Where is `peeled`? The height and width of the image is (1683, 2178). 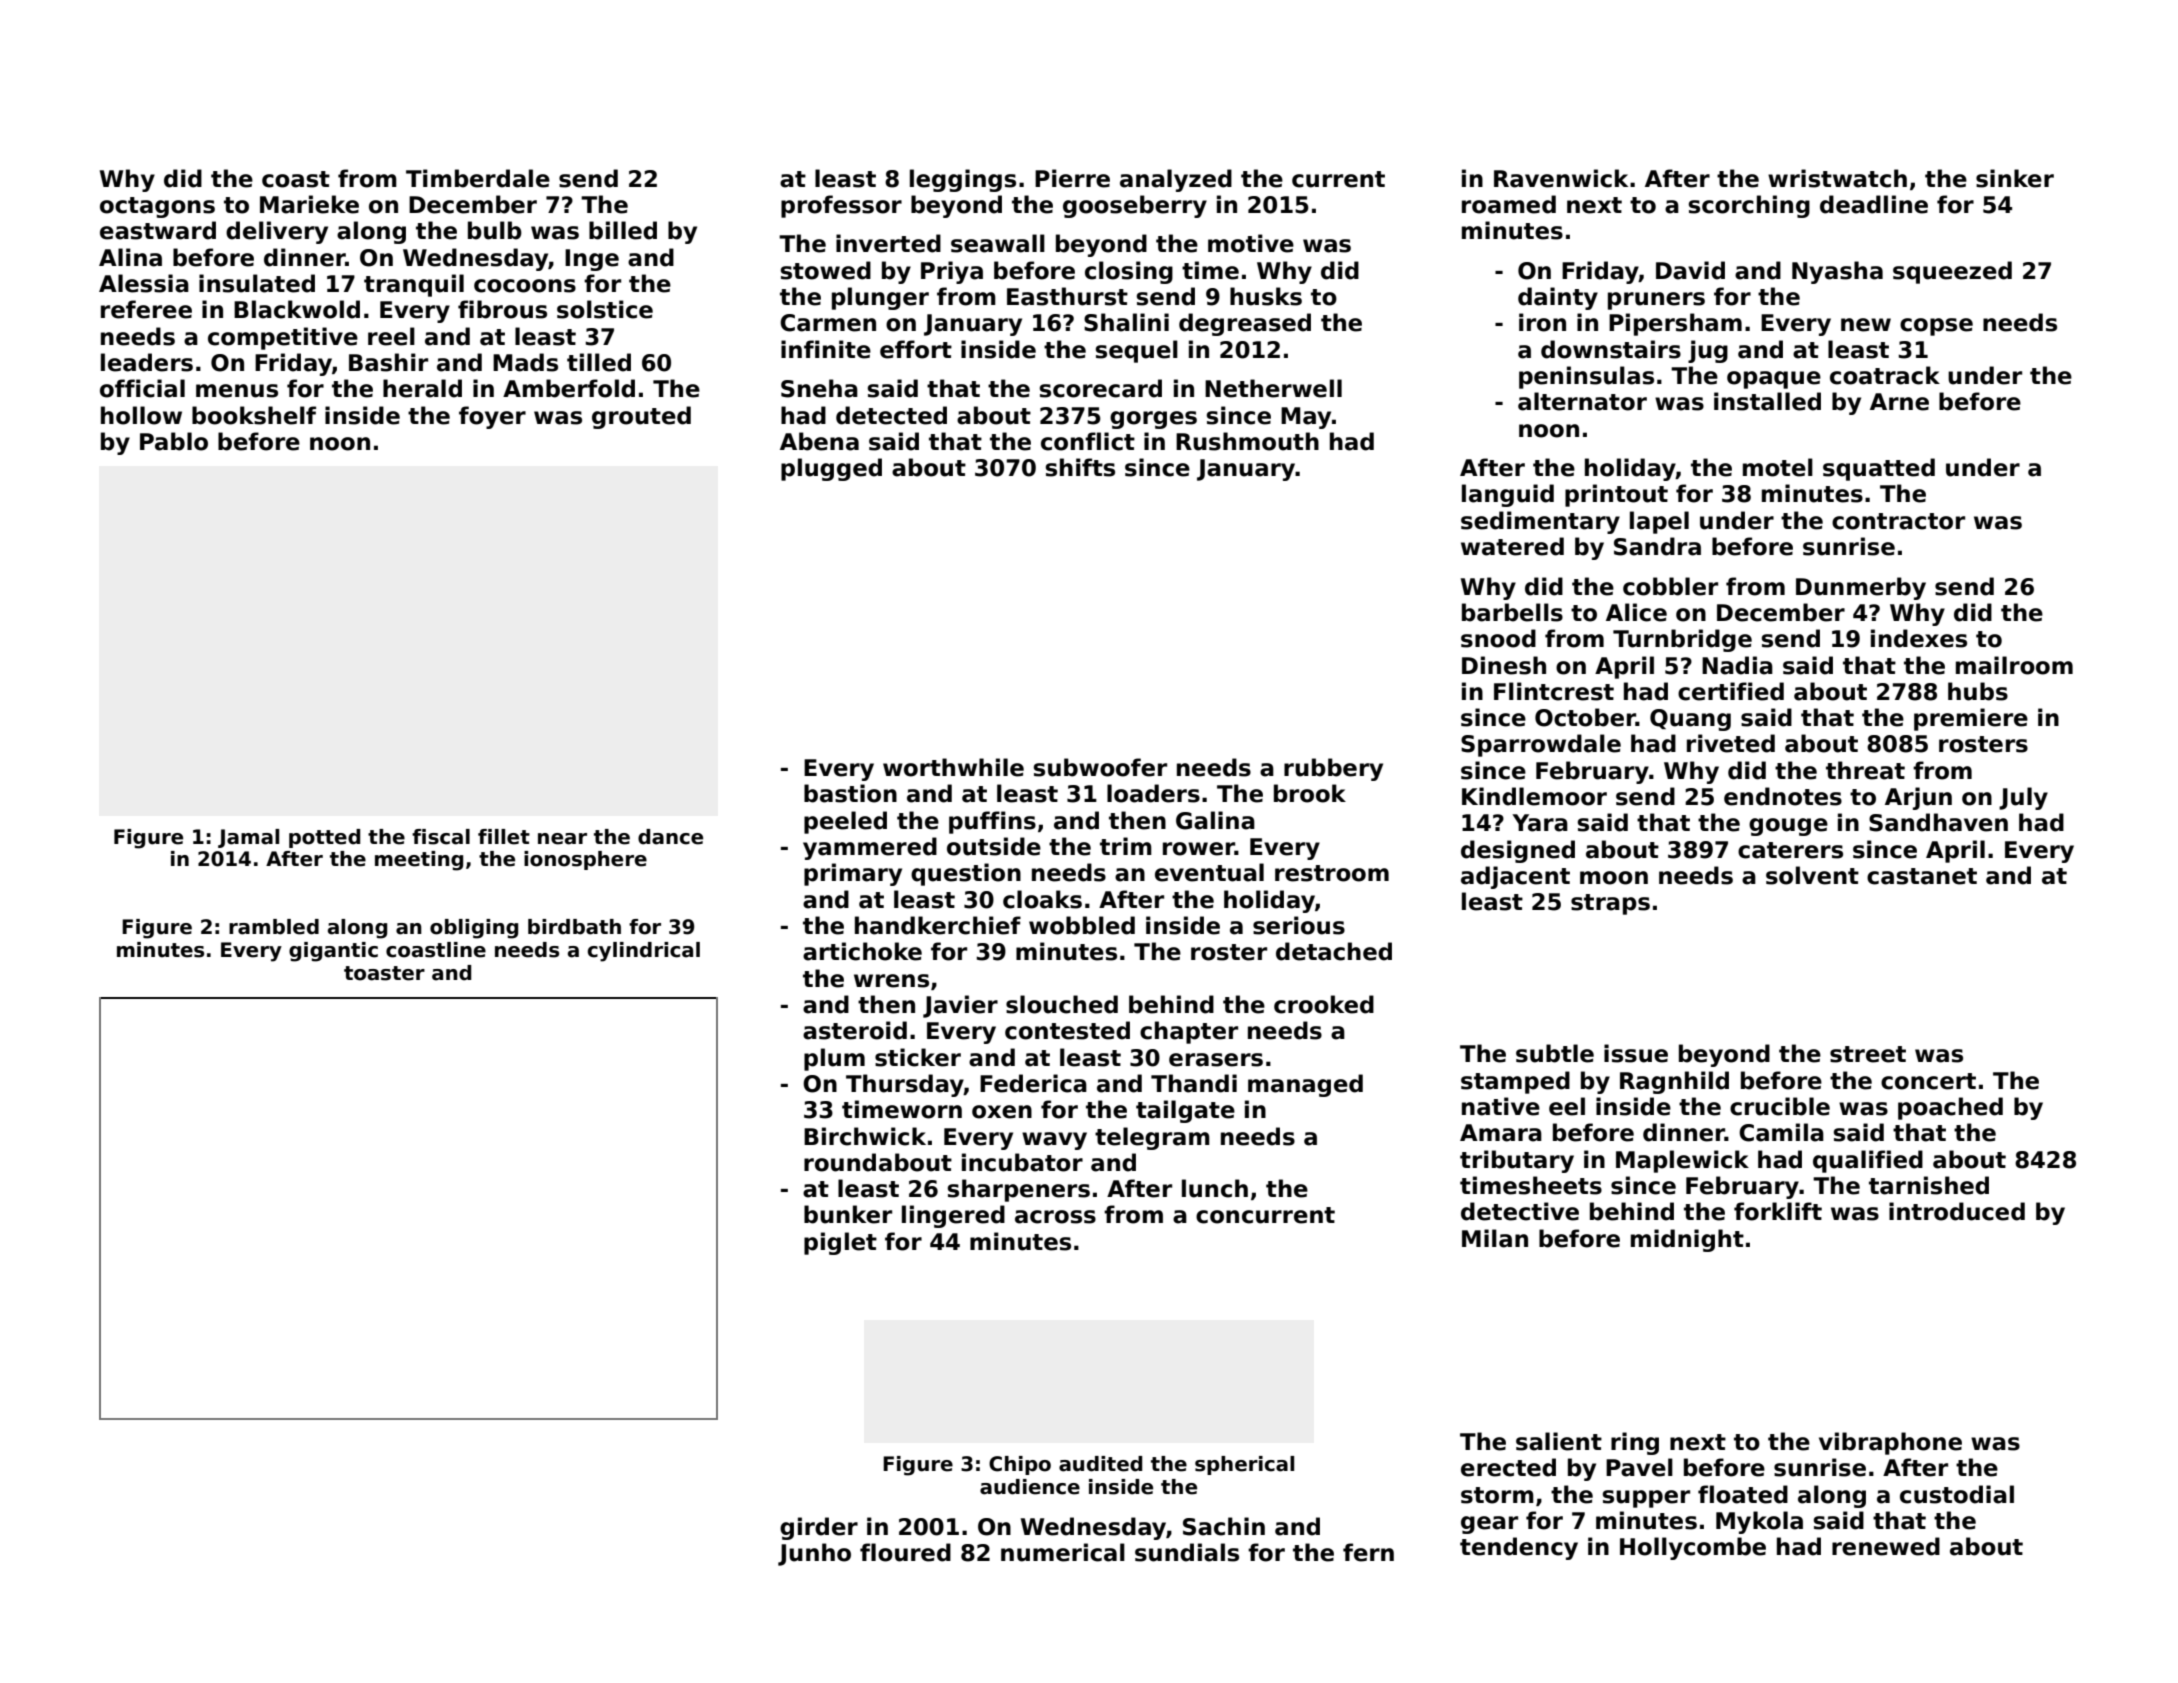 peeled is located at coordinates (845, 822).
